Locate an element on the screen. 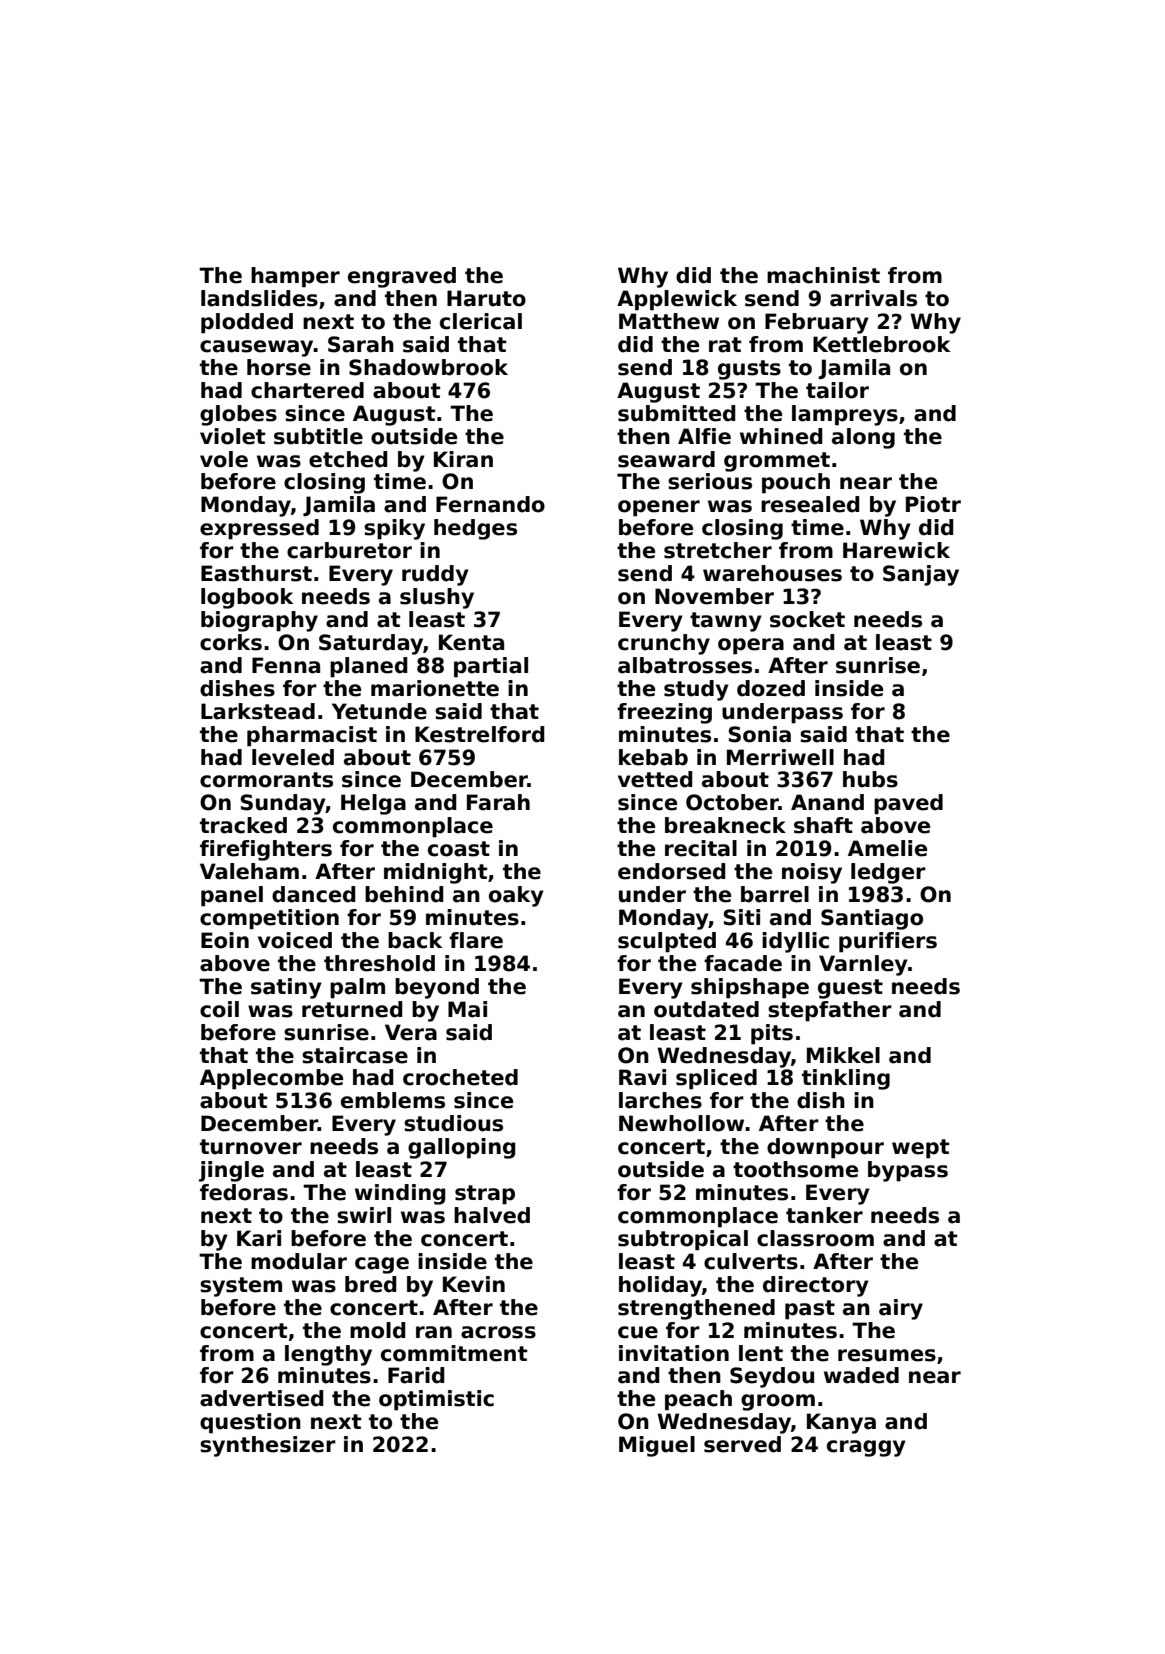 The width and height of the screenshot is (1165, 1654). Newhollow is located at coordinates (681, 1123).
